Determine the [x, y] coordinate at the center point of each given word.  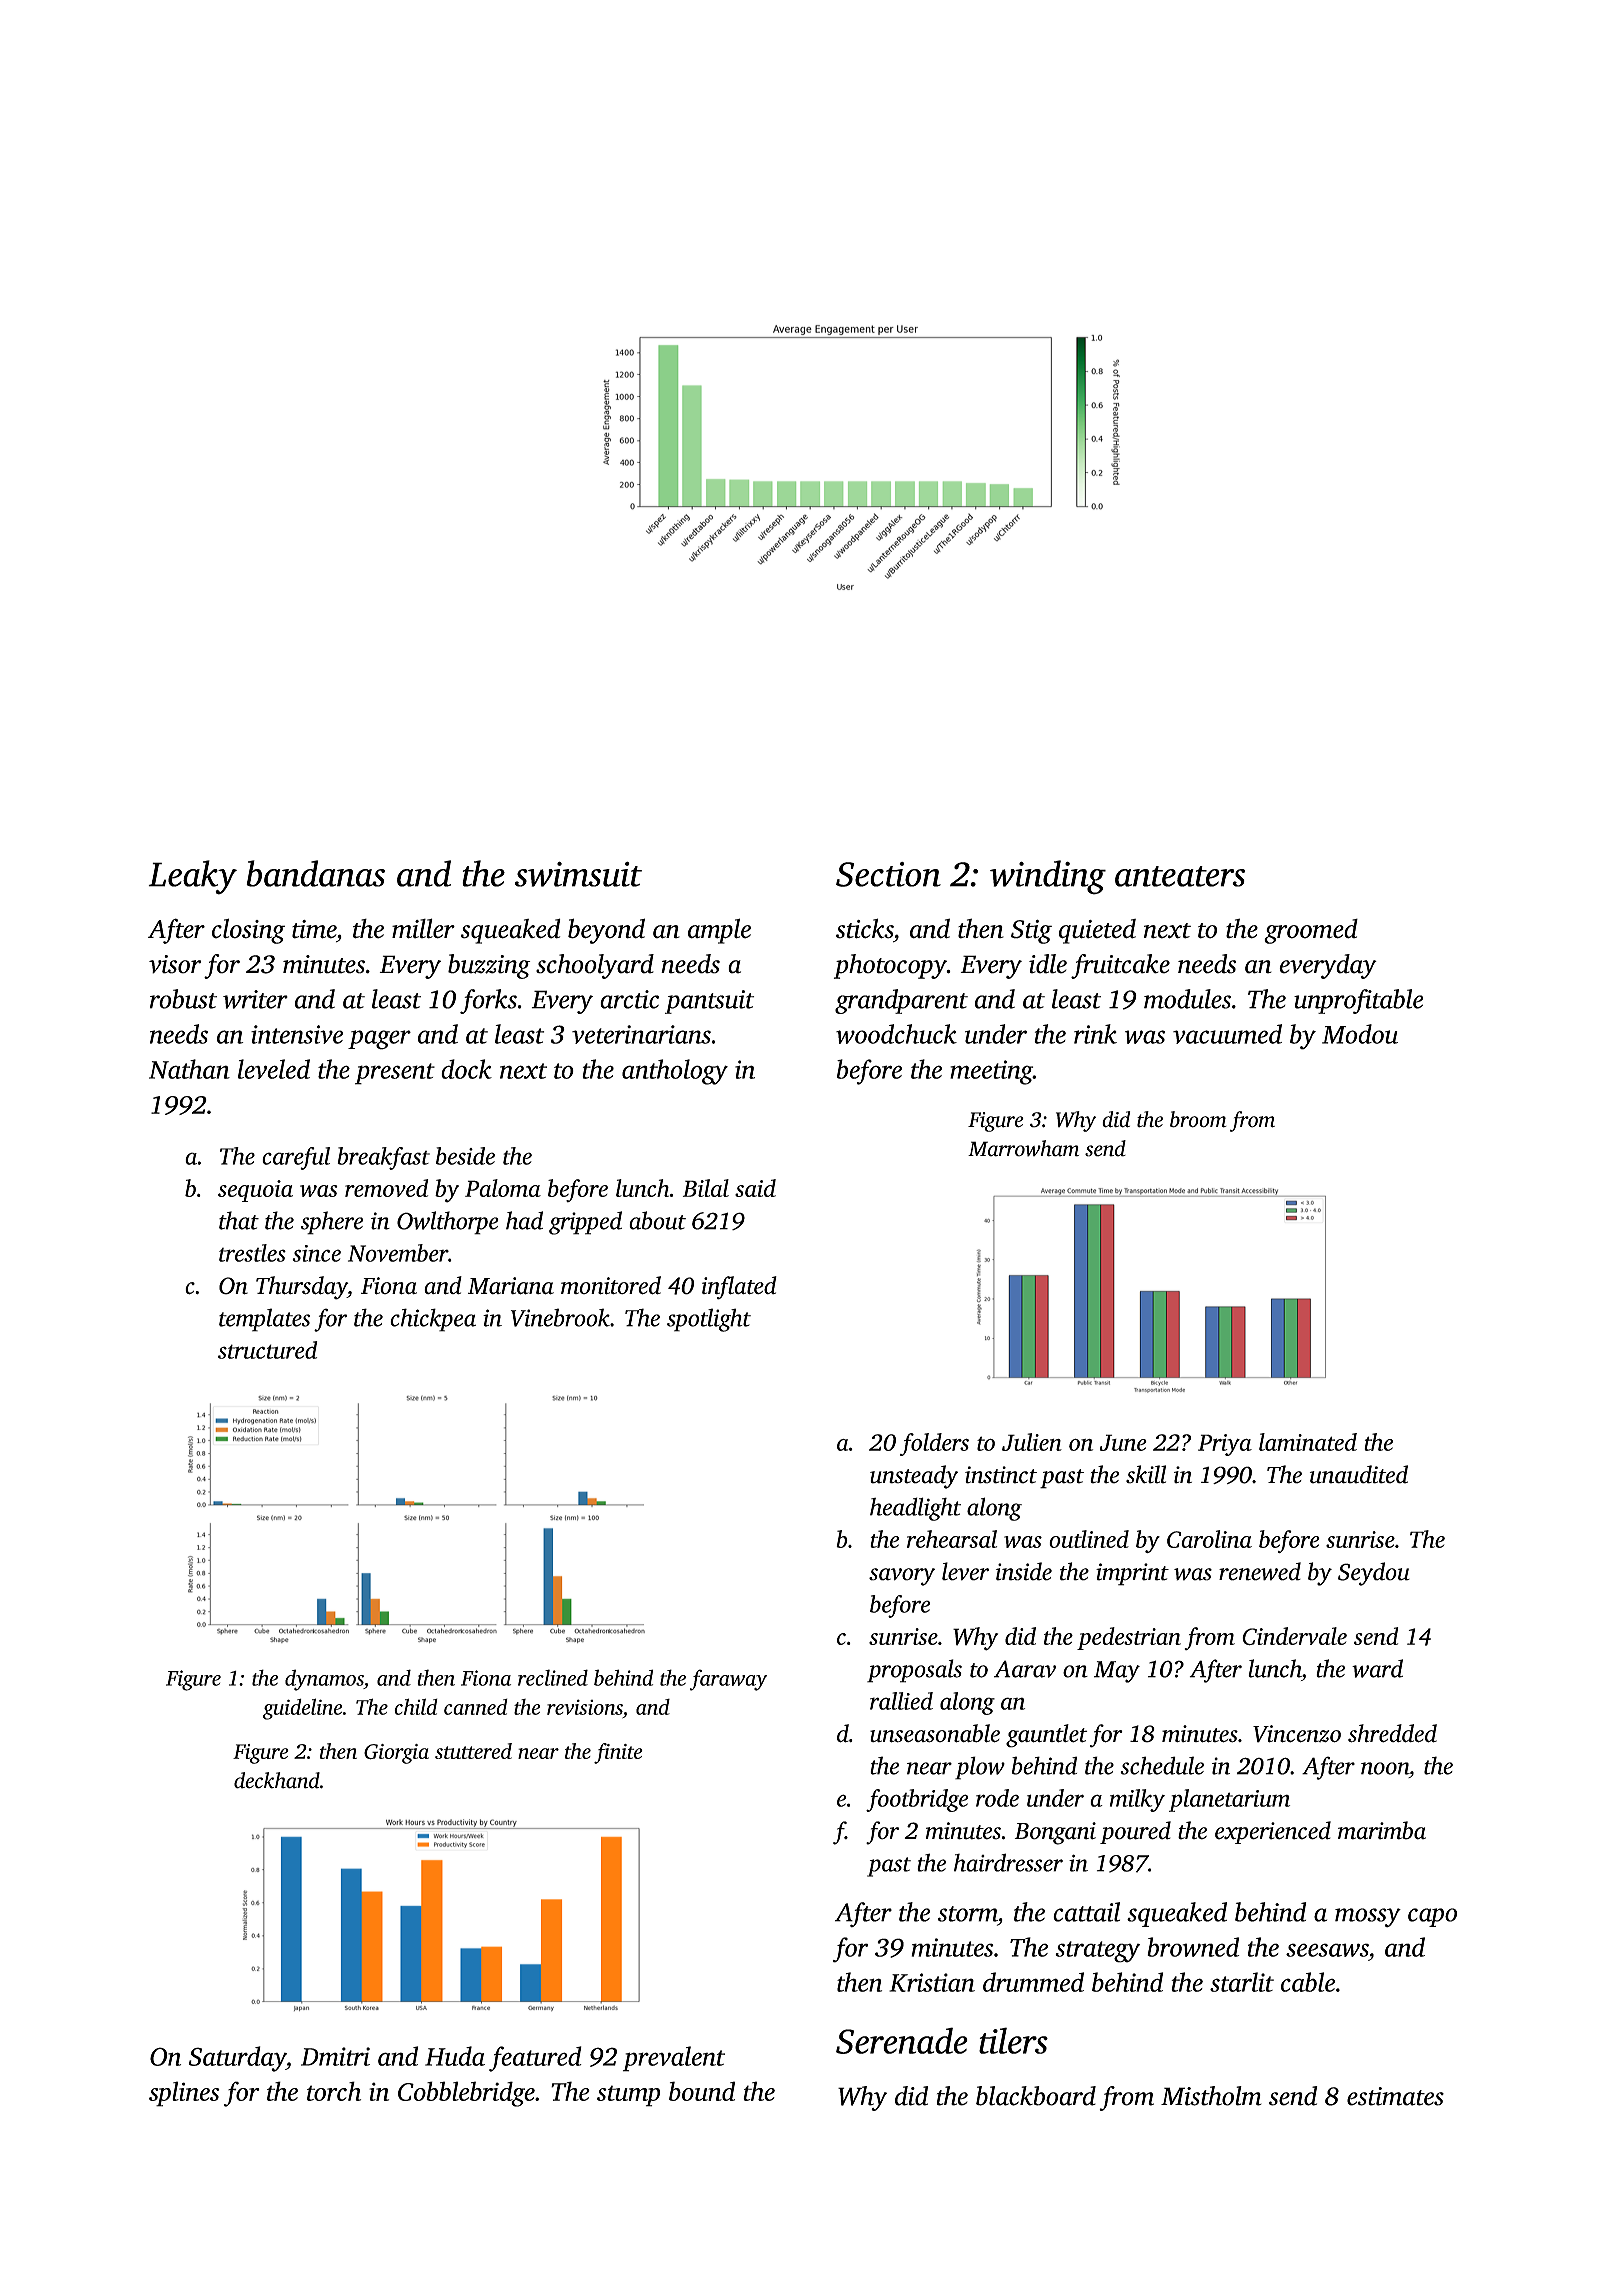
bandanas [315, 873]
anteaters [1180, 876]
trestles [252, 1253]
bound [702, 2091]
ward [1377, 1668]
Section [888, 874]
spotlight [709, 1320]
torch [334, 2091]
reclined [553, 1677]
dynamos [324, 1680]
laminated [1308, 1442]
